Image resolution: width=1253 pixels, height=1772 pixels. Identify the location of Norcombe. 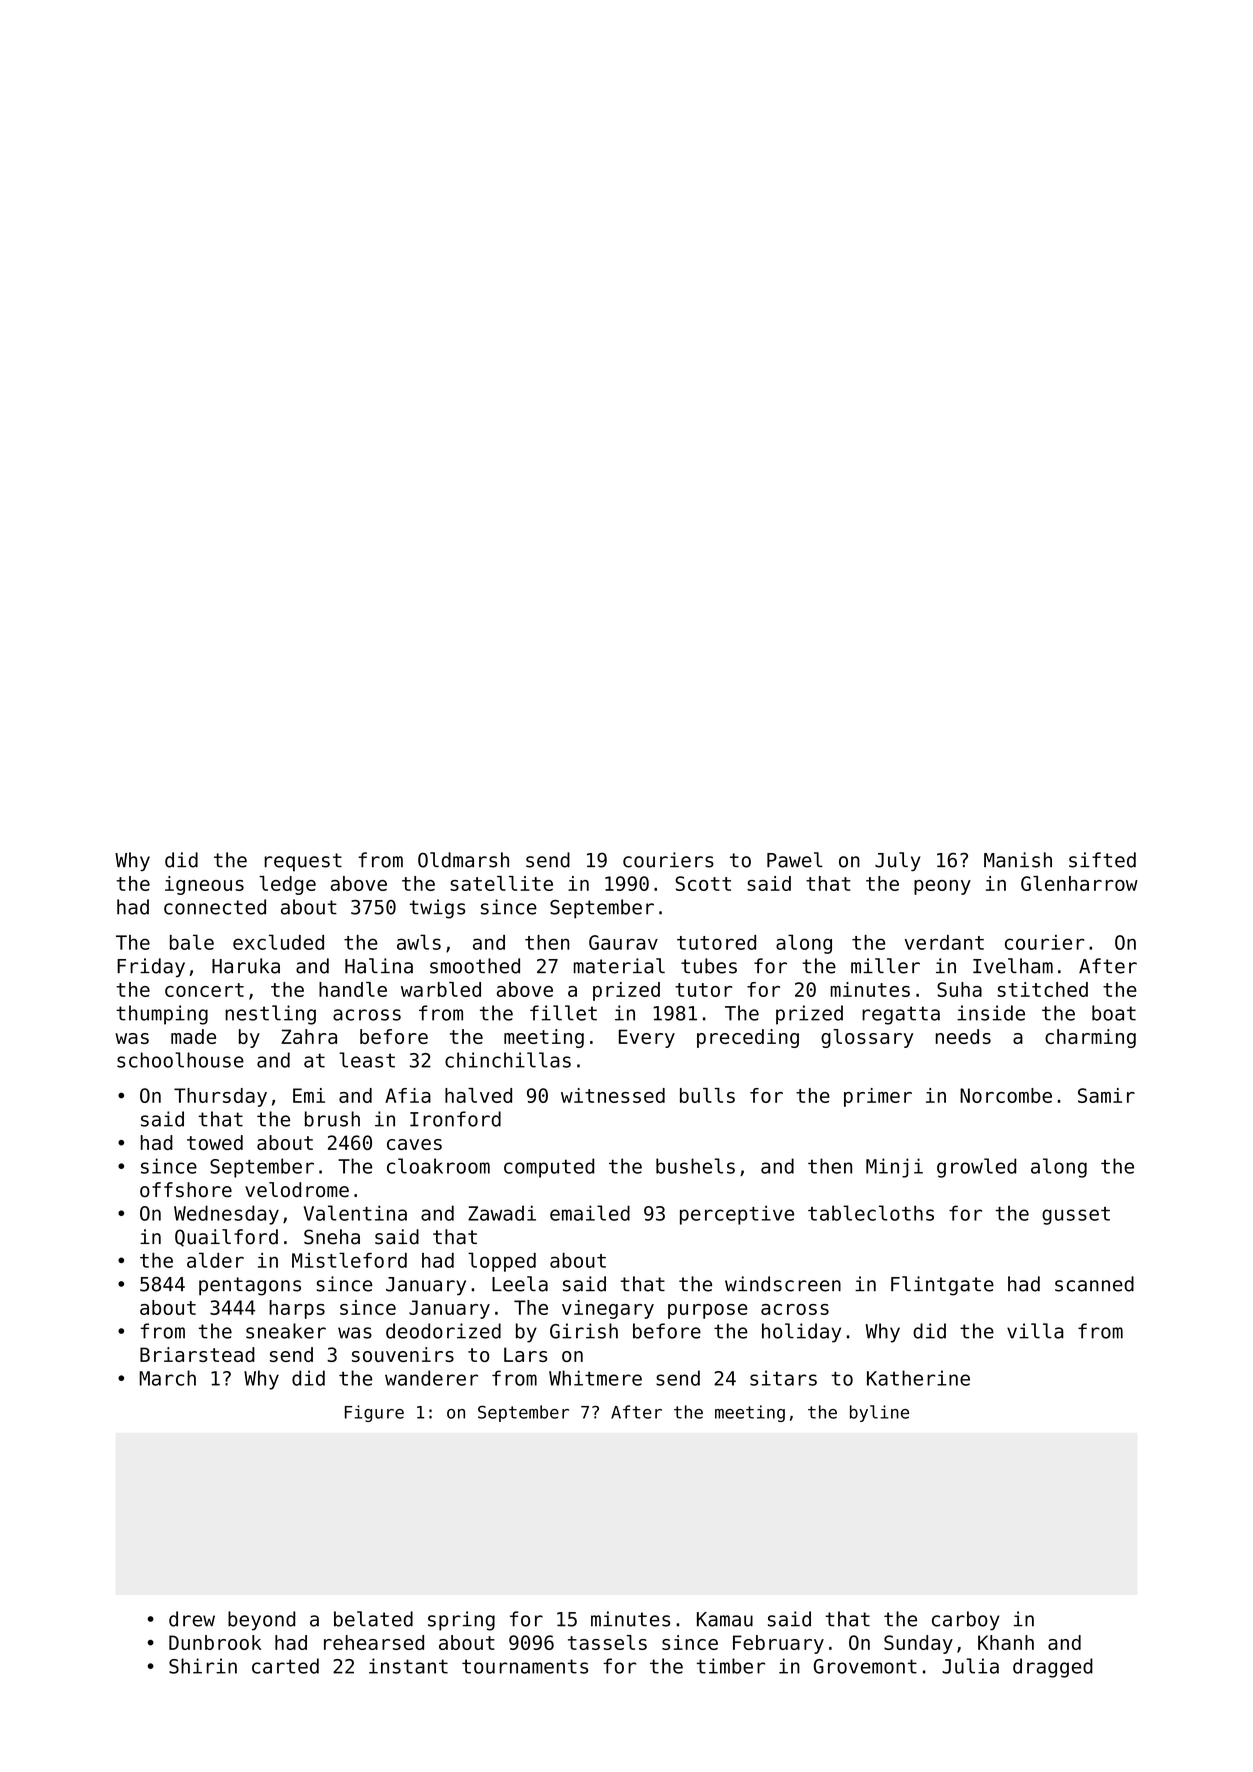
(1006, 1095).
